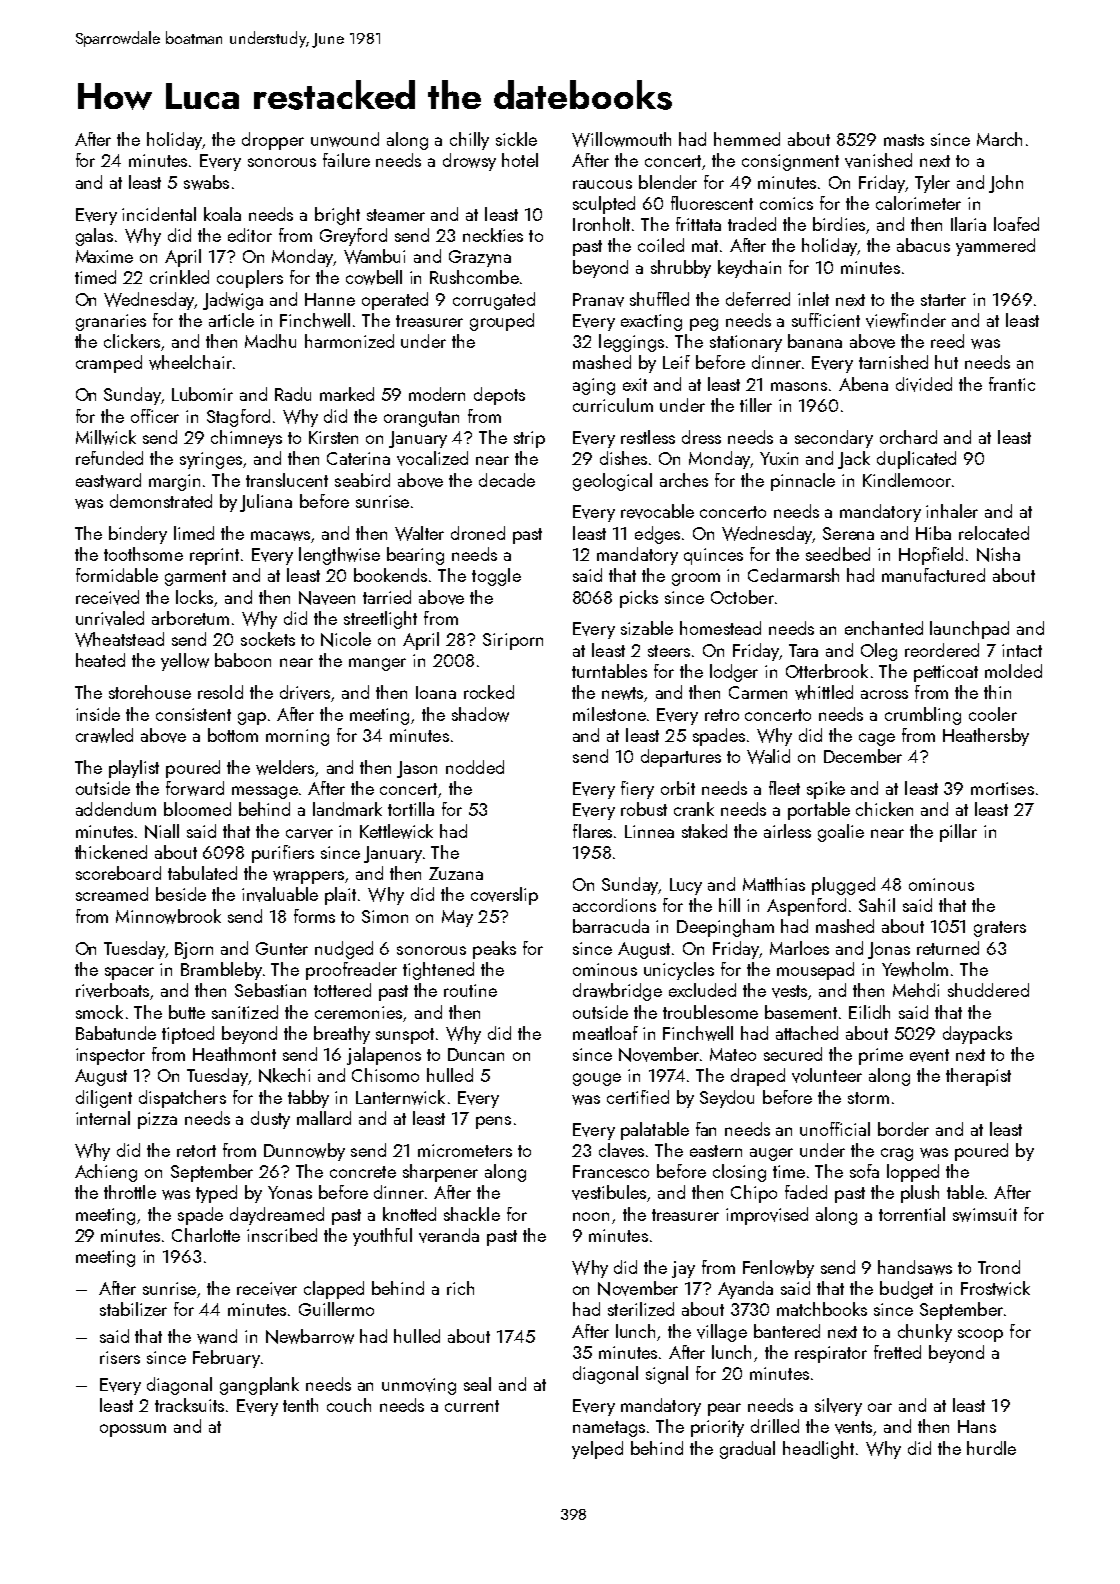 The width and height of the document is (1120, 1584). I want to click on crag, so click(897, 1154).
